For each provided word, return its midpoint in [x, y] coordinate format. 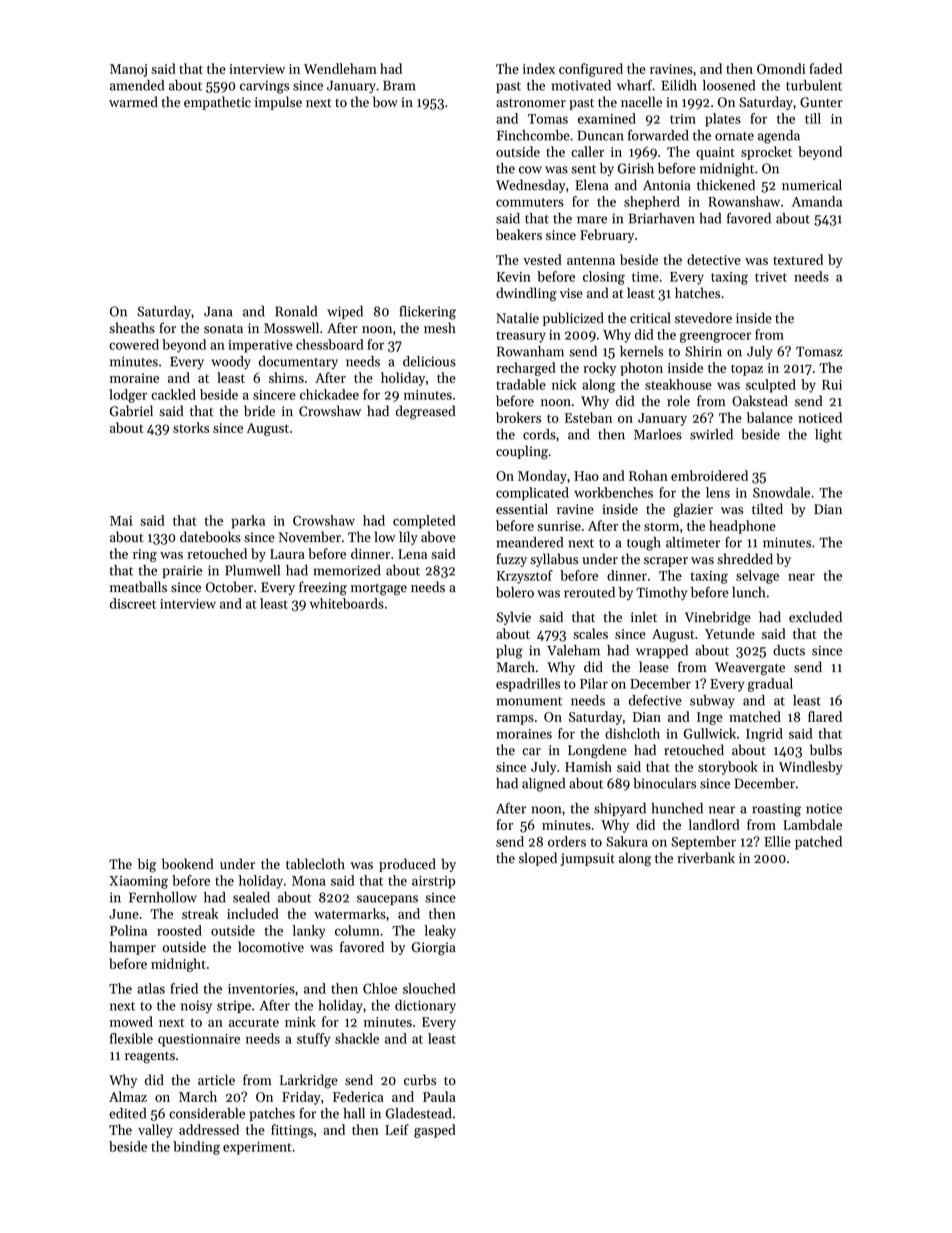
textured [798, 259]
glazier [693, 510]
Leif [397, 1129]
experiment [257, 1148]
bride [259, 411]
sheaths [132, 328]
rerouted [589, 592]
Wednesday [531, 186]
